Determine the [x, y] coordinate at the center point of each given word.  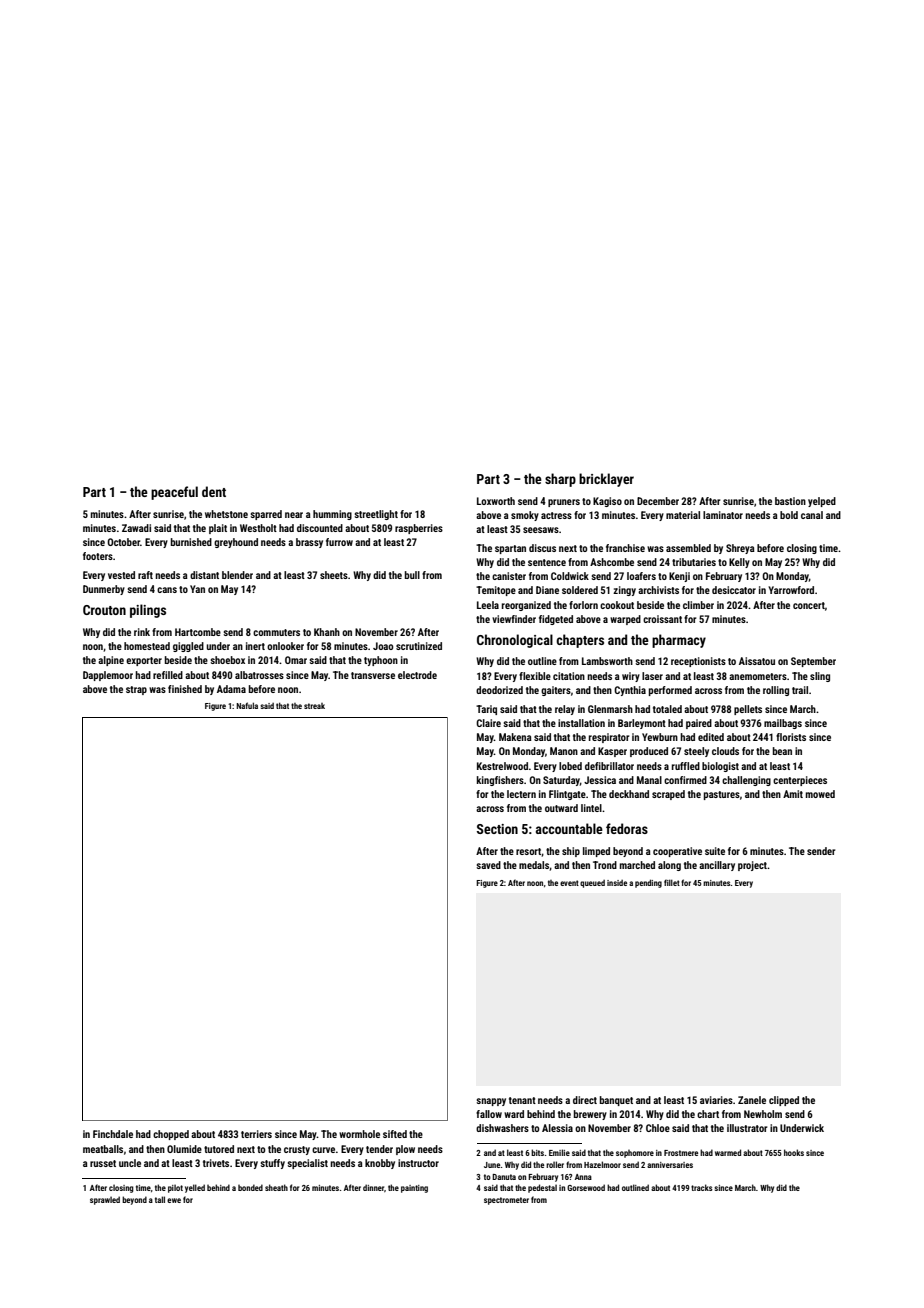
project [752, 866]
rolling [776, 691]
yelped [822, 502]
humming [332, 515]
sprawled [105, 1200]
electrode [417, 675]
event [569, 883]
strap [136, 690]
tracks [701, 1187]
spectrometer [506, 1201]
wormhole [359, 1134]
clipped [784, 1101]
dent [214, 491]
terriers [256, 1134]
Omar [296, 660]
